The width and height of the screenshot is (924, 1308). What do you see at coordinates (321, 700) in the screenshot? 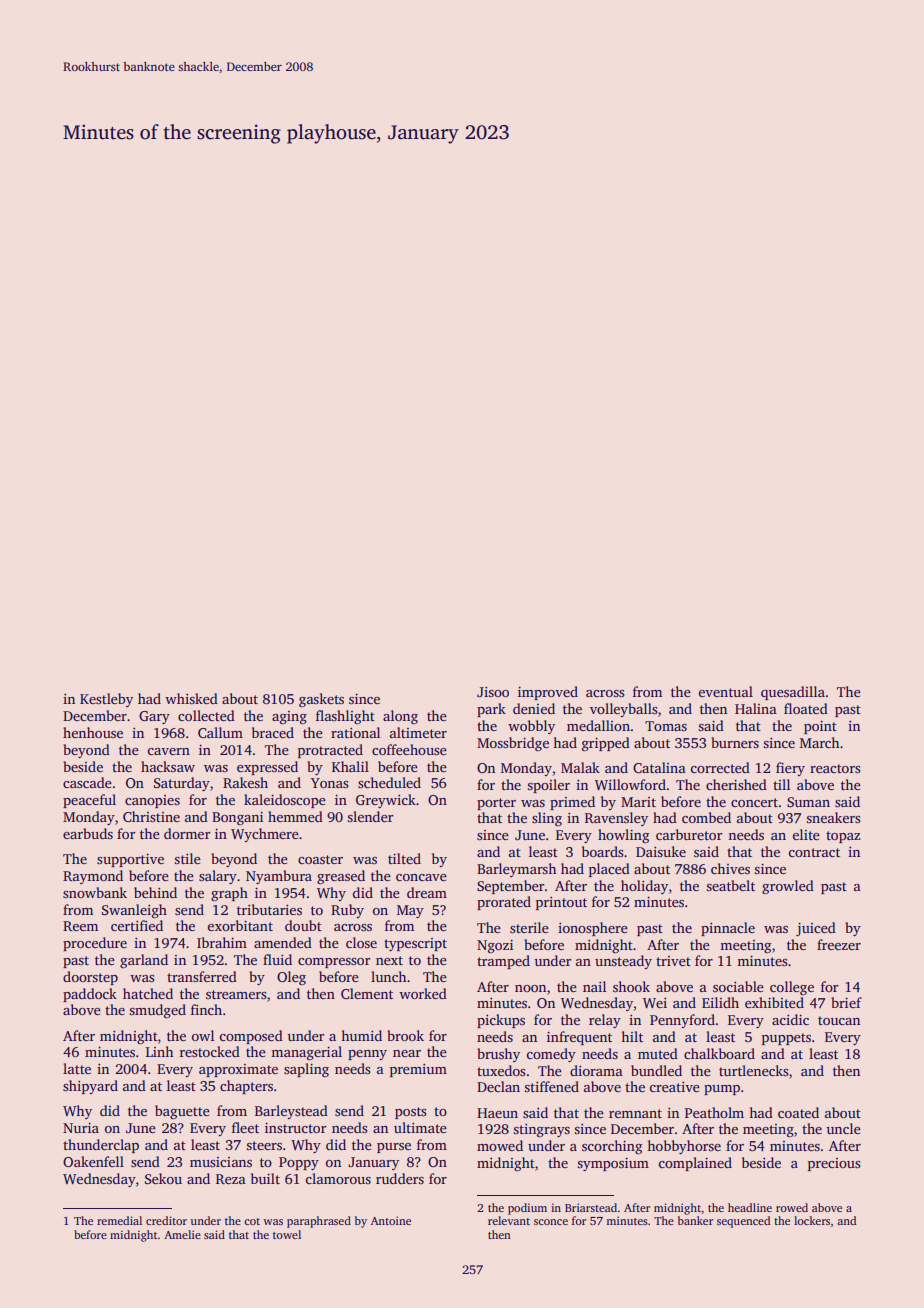
I see `gaskets` at bounding box center [321, 700].
